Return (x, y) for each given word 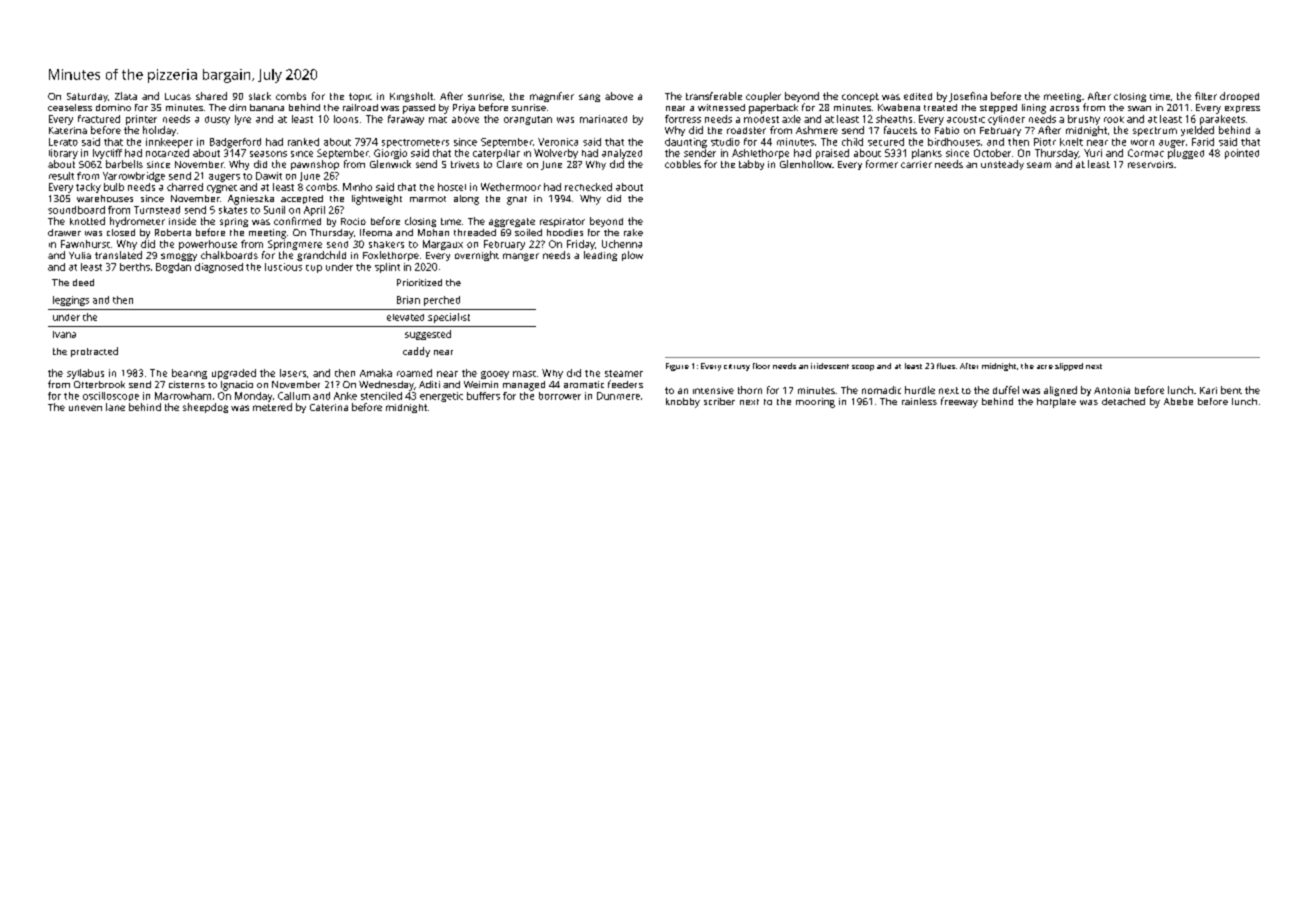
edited (918, 96)
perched (442, 301)
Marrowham (183, 396)
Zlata (126, 96)
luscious (283, 267)
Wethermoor (511, 187)
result (61, 176)
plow (632, 256)
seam (1039, 165)
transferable (714, 96)
